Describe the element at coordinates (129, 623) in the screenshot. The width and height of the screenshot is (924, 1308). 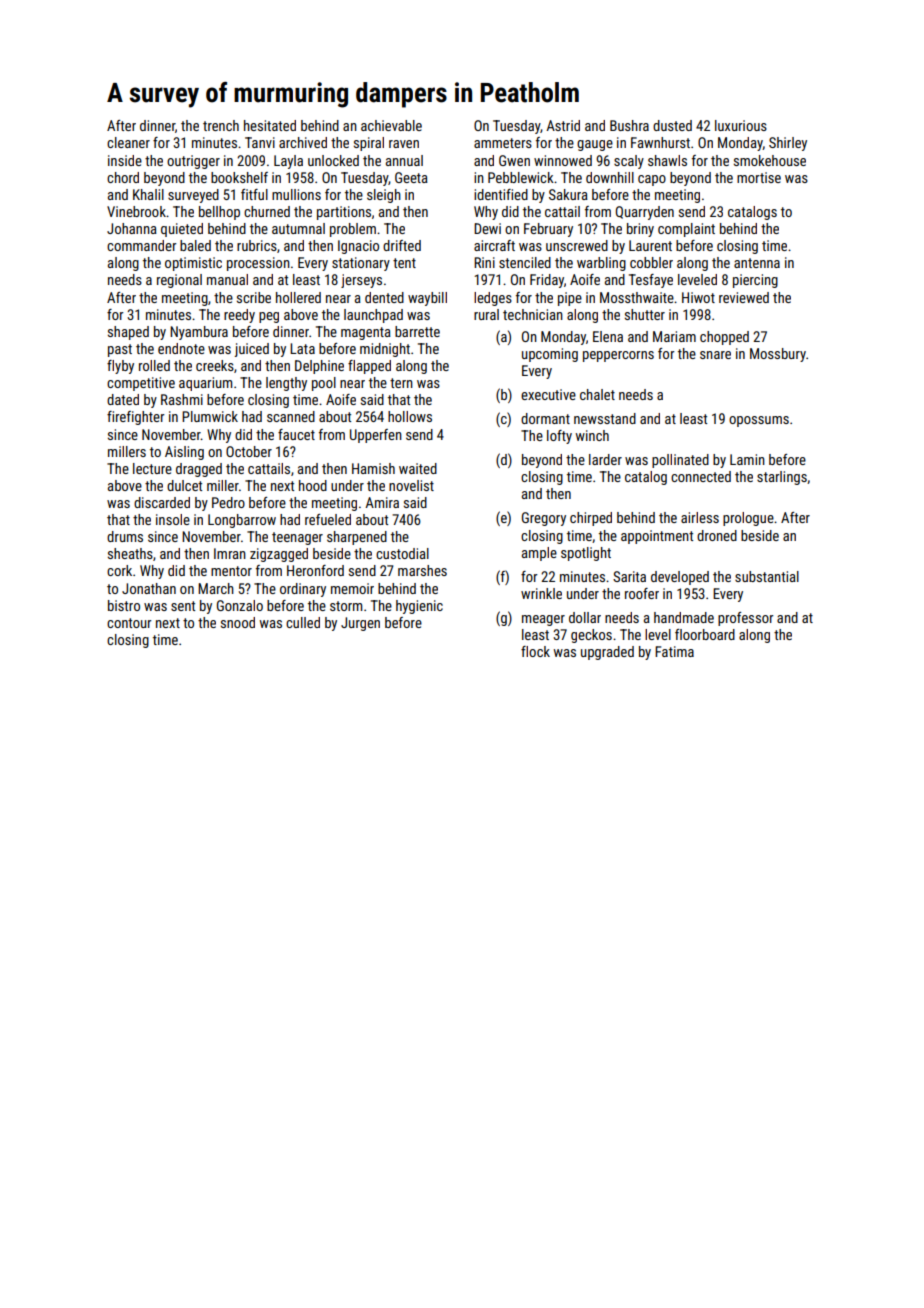
I see `contour` at that location.
